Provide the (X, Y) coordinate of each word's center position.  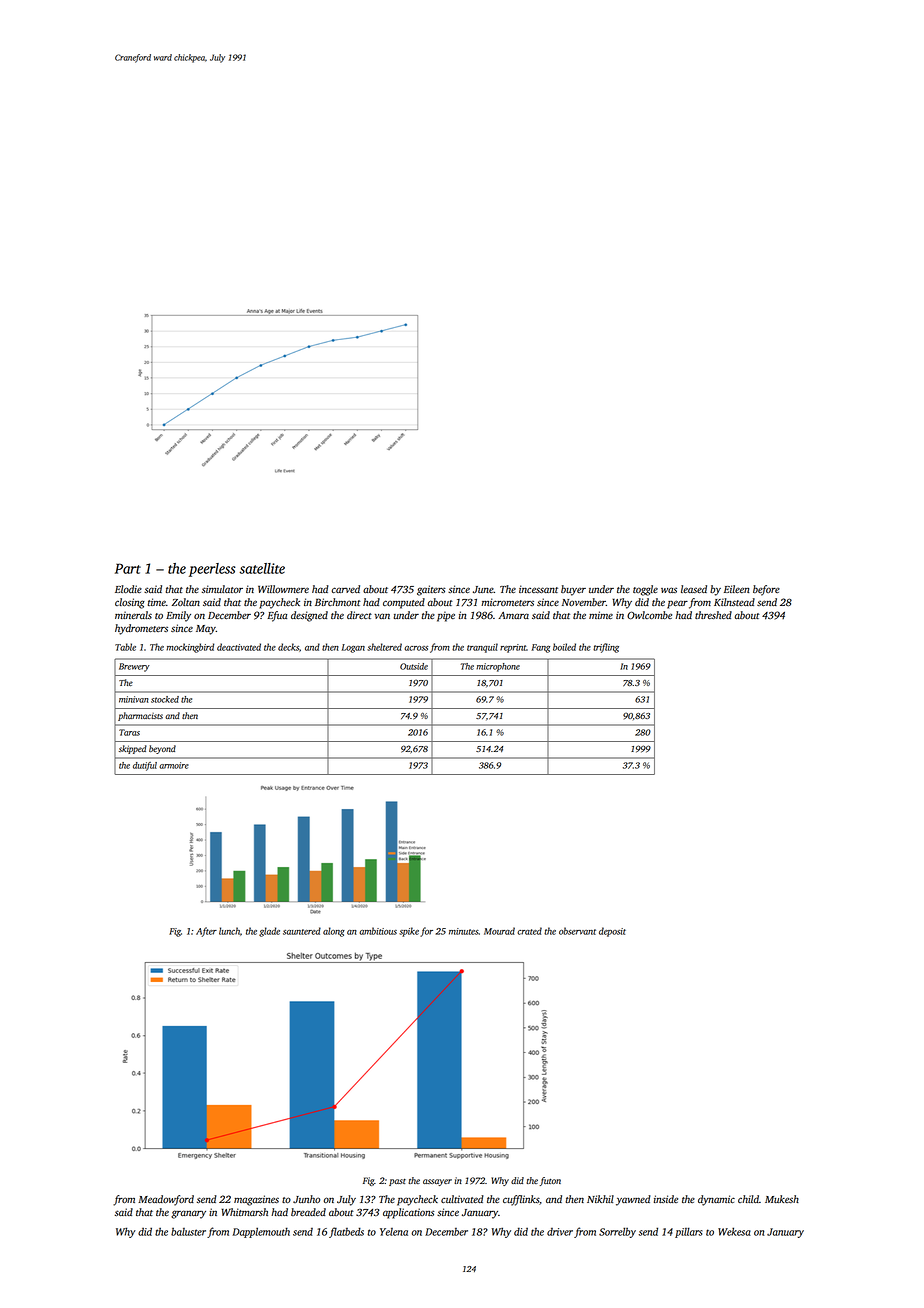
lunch (229, 931)
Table (125, 647)
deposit (612, 932)
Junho (306, 1199)
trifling (606, 648)
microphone (498, 667)
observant (577, 931)
